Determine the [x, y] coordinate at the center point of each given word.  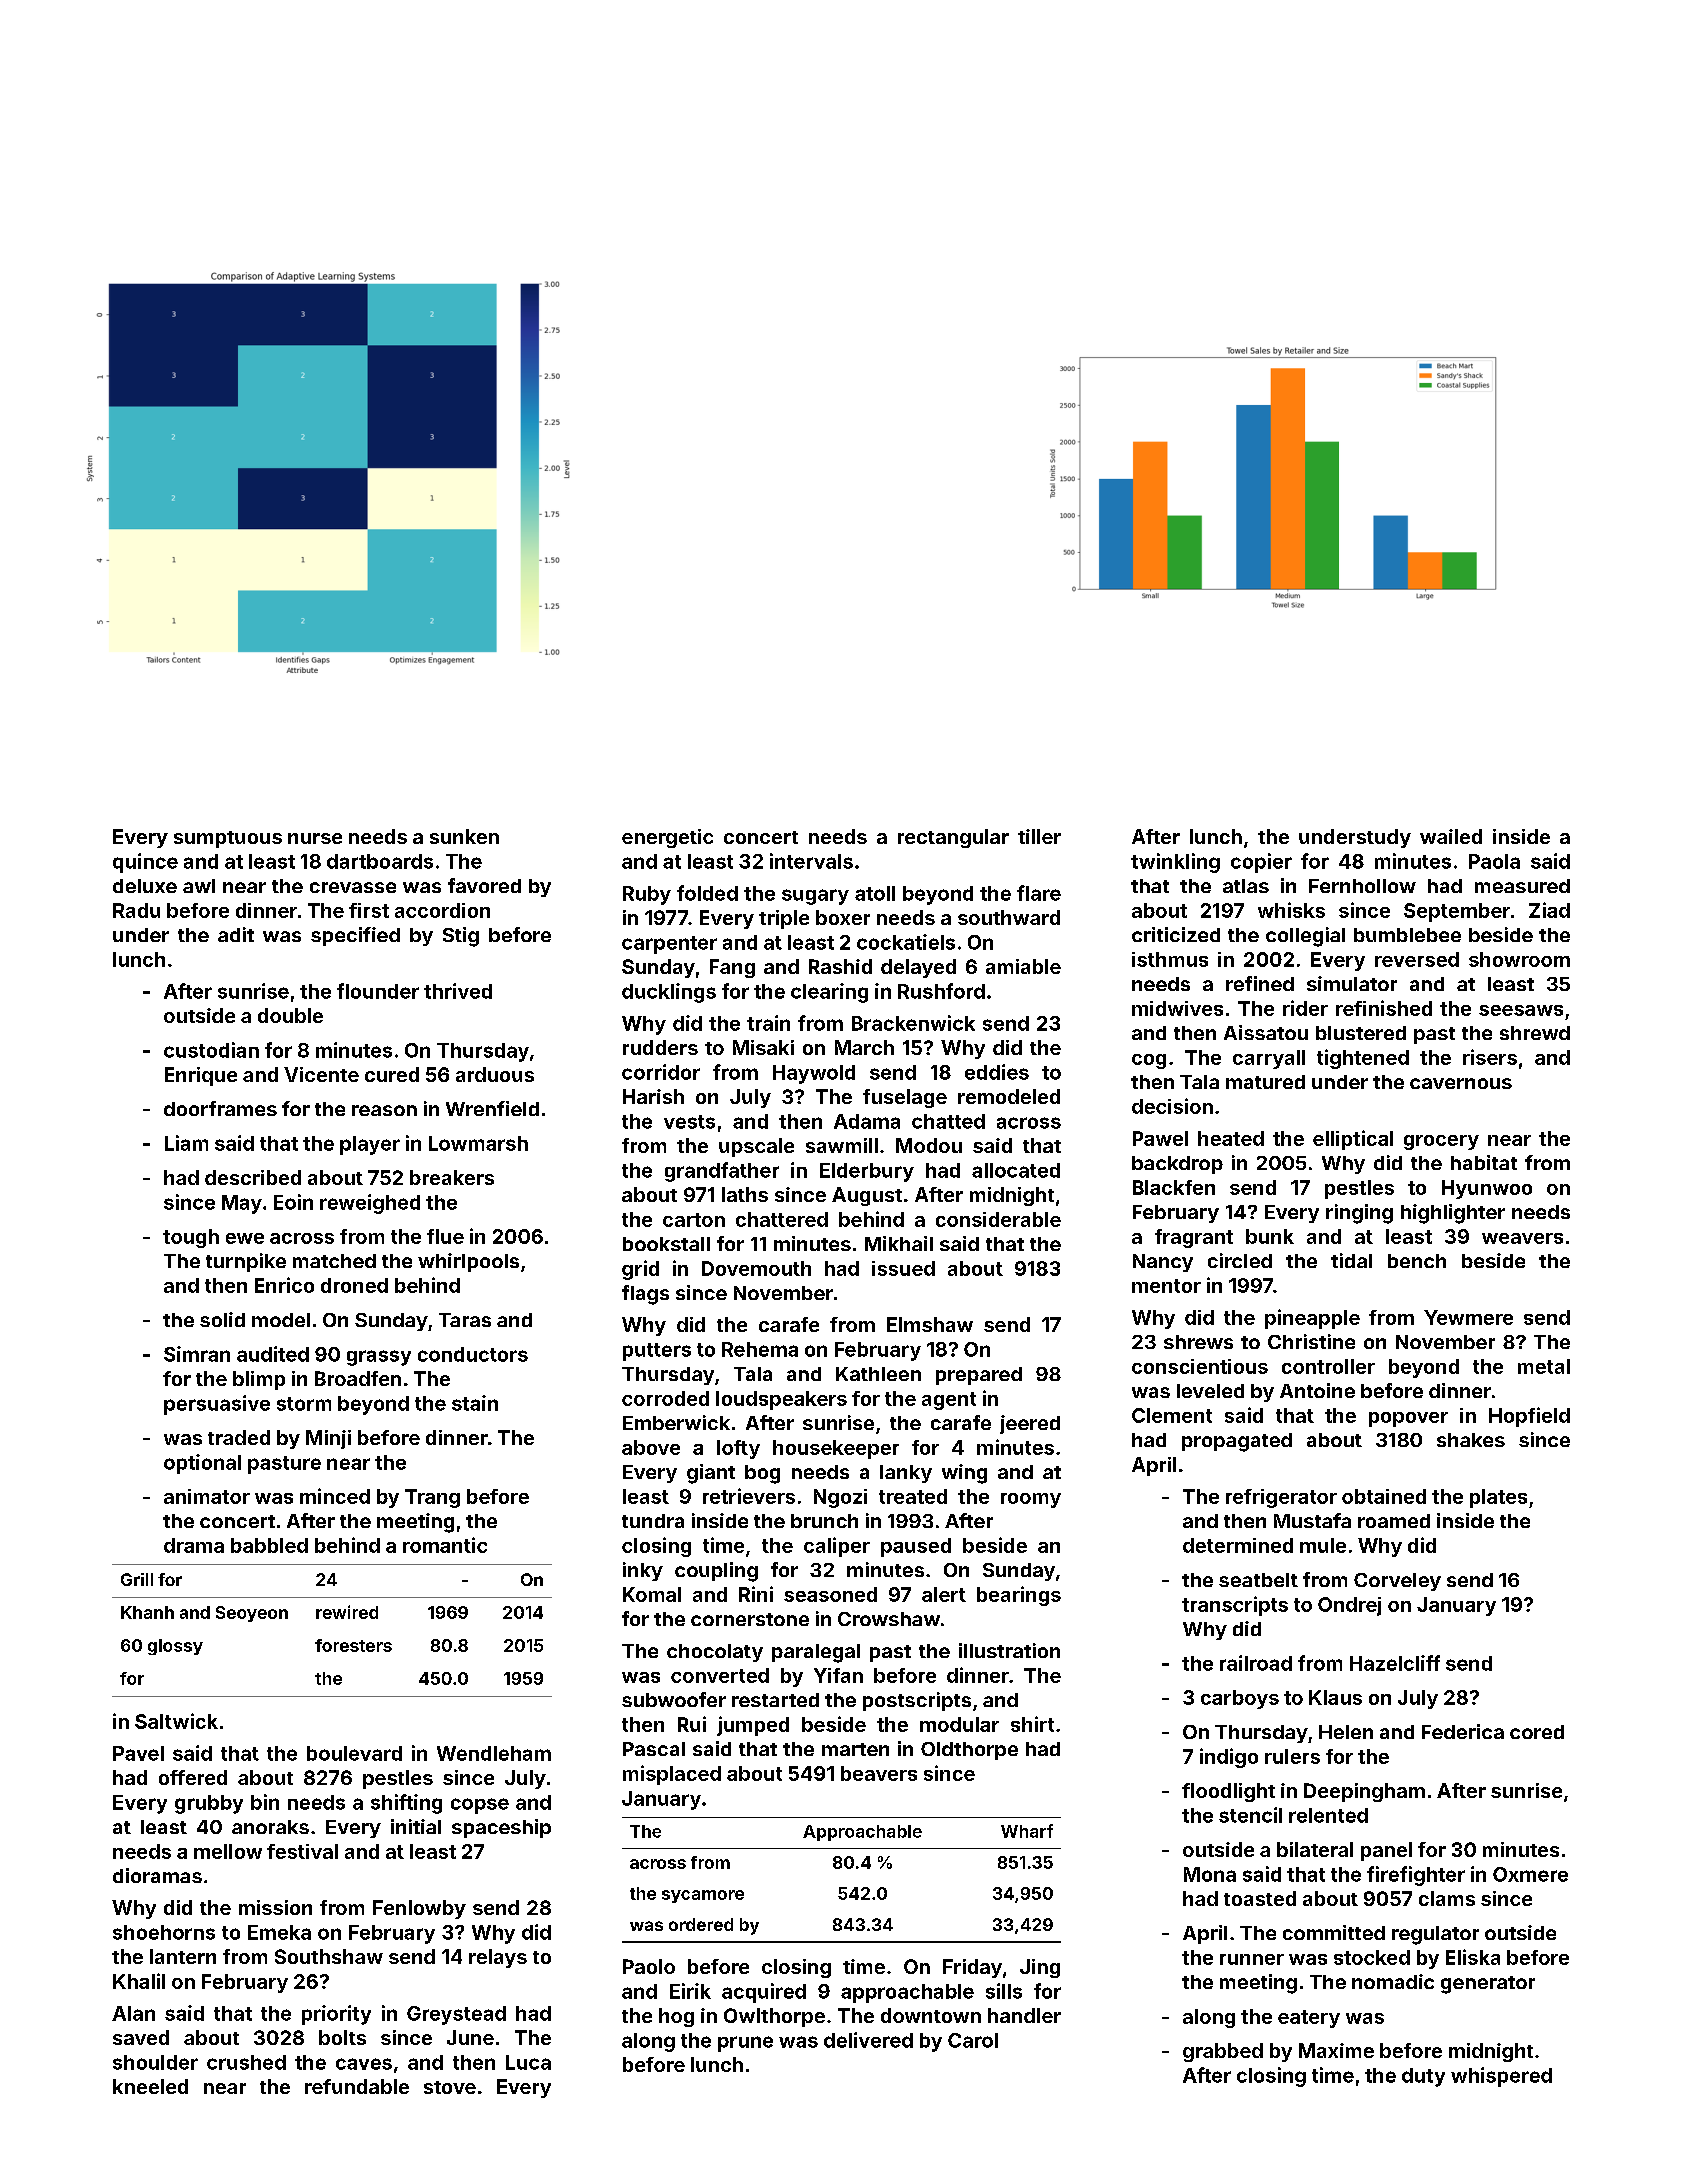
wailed [1451, 836]
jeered [1030, 1424]
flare [1039, 893]
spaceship [501, 1828]
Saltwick [176, 1721]
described [253, 1177]
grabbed [1223, 2052]
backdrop [1177, 1165]
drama [194, 1545]
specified [355, 936]
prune [745, 2044]
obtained [1384, 1496]
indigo [1229, 1758]
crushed [246, 2062]
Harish [653, 1096]
